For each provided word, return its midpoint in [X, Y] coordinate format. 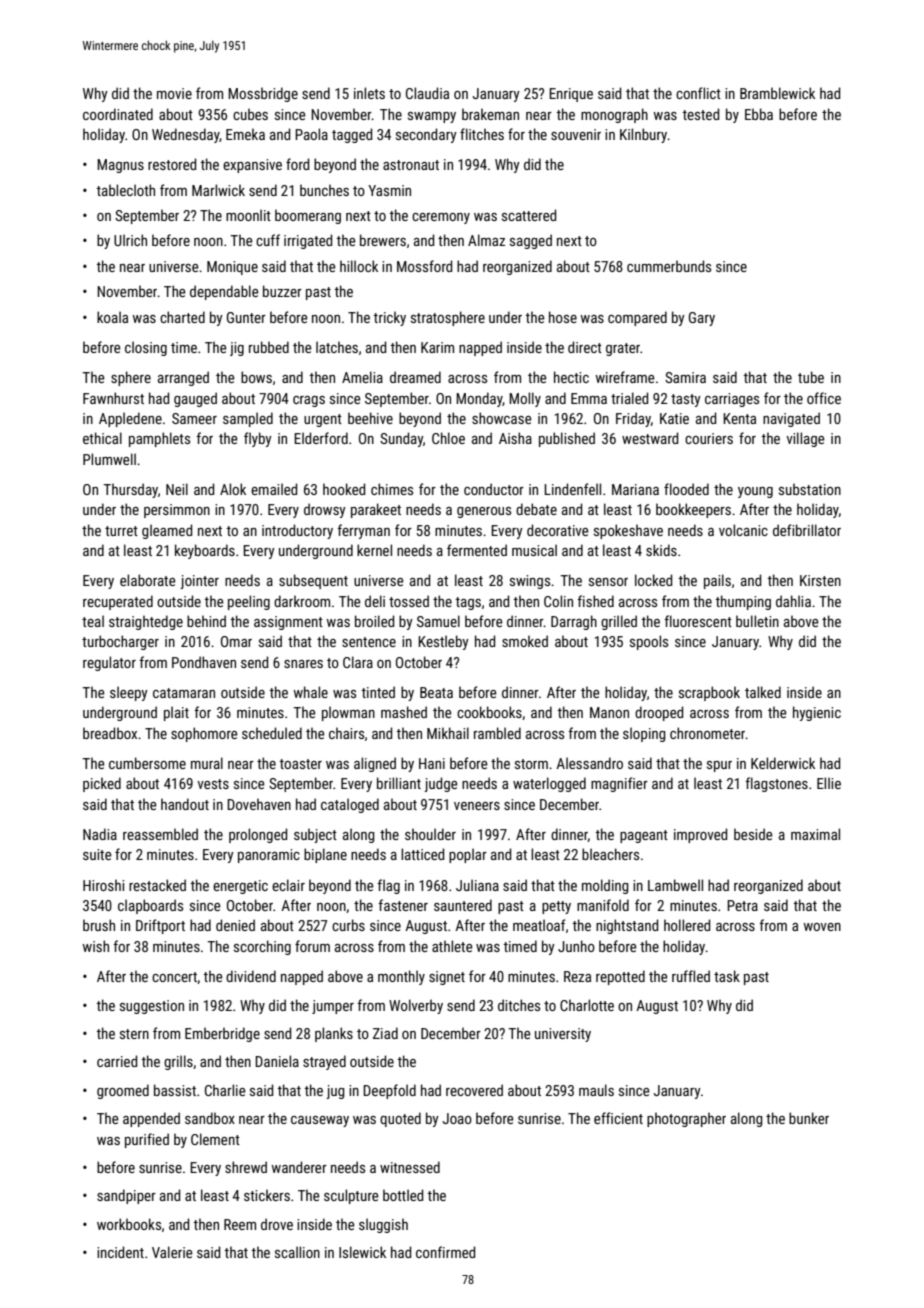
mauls [596, 1090]
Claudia [427, 93]
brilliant [399, 783]
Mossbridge [263, 94]
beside [753, 834]
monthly [401, 977]
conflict [698, 93]
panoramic [269, 856]
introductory [297, 531]
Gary [702, 319]
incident [120, 1252]
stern [134, 1034]
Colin [558, 601]
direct [585, 347]
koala [112, 317]
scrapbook [709, 693]
